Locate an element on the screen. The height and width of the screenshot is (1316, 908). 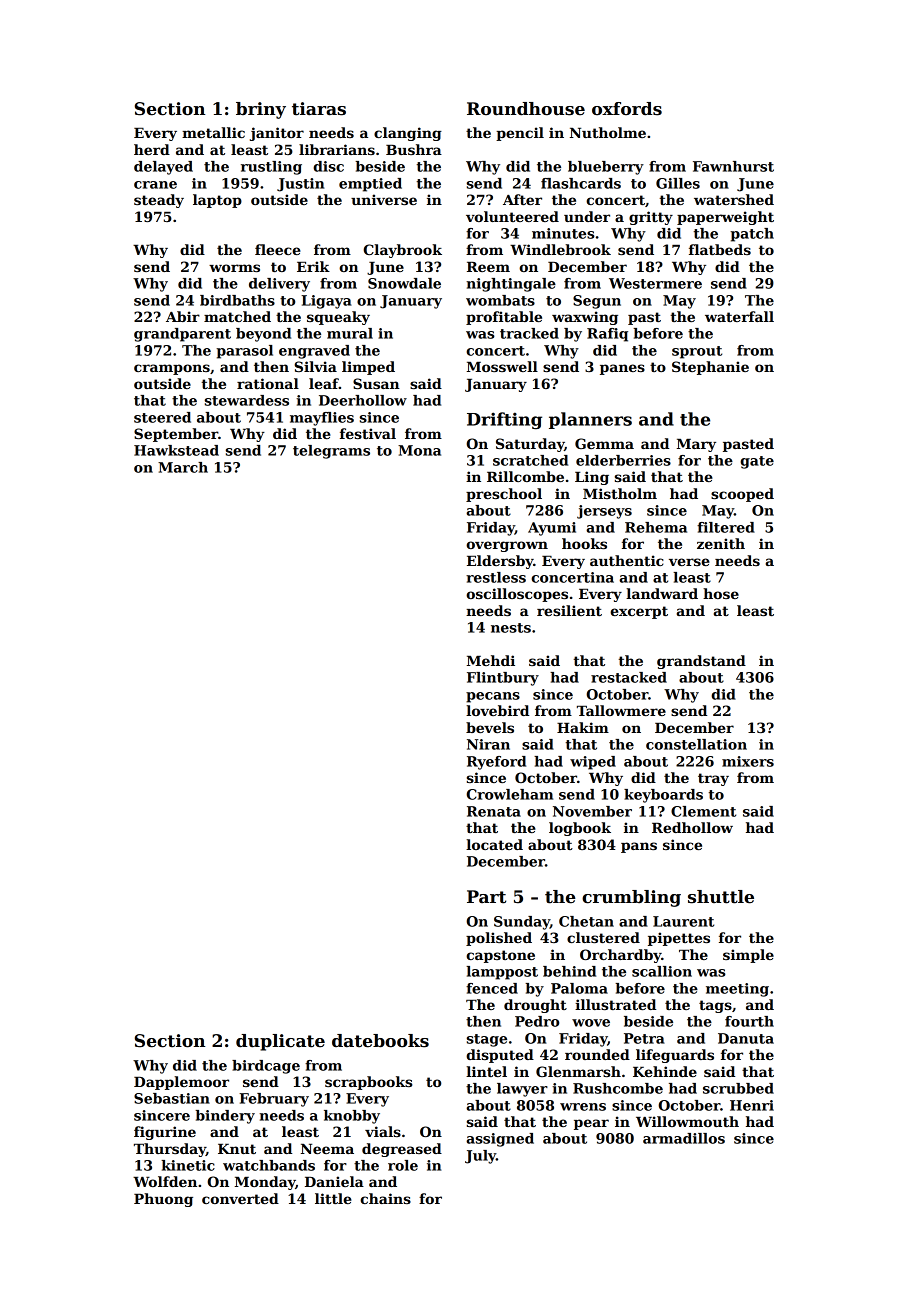
worms is located at coordinates (234, 268).
